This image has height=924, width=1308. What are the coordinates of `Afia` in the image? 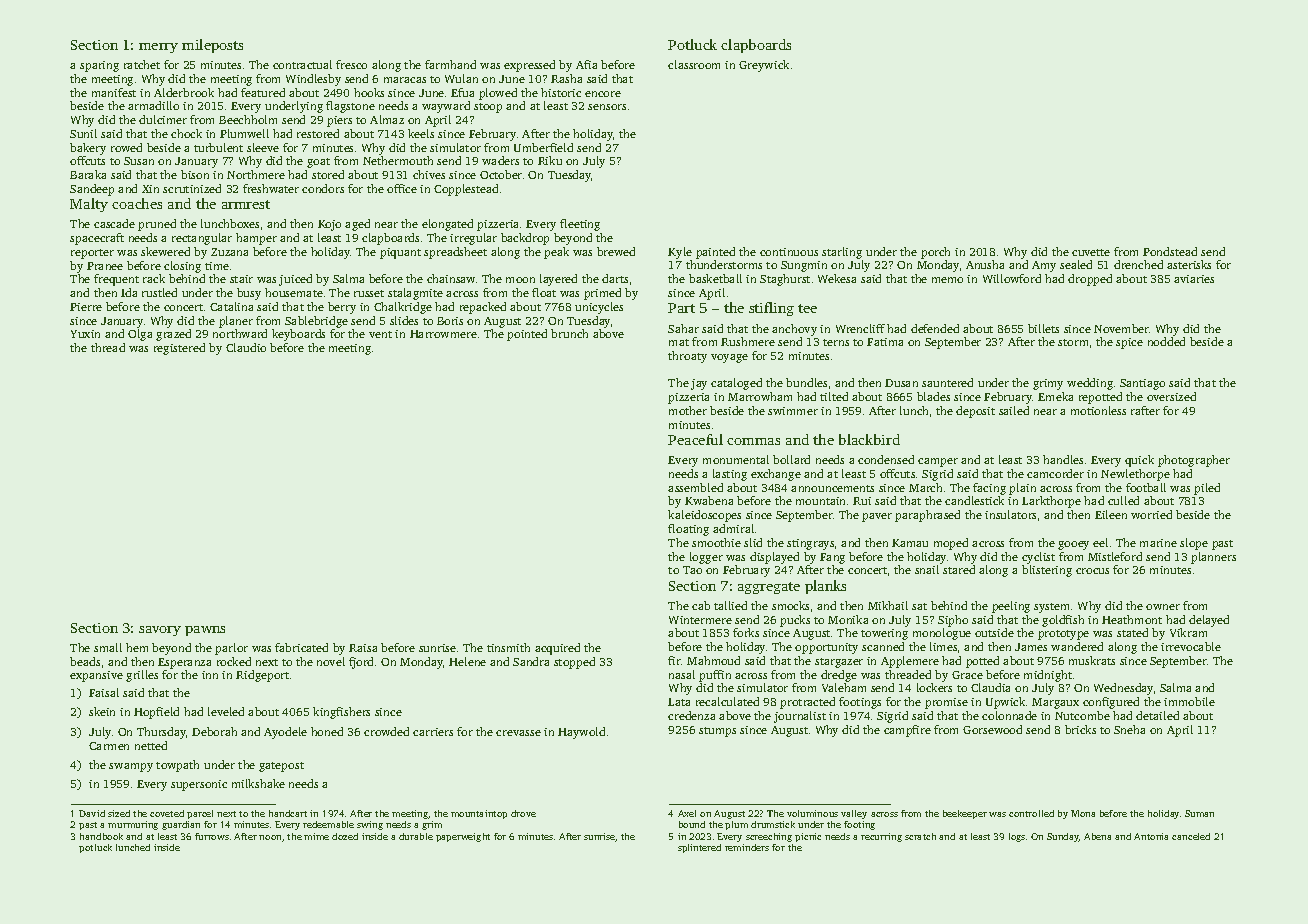 It's located at (586, 64).
